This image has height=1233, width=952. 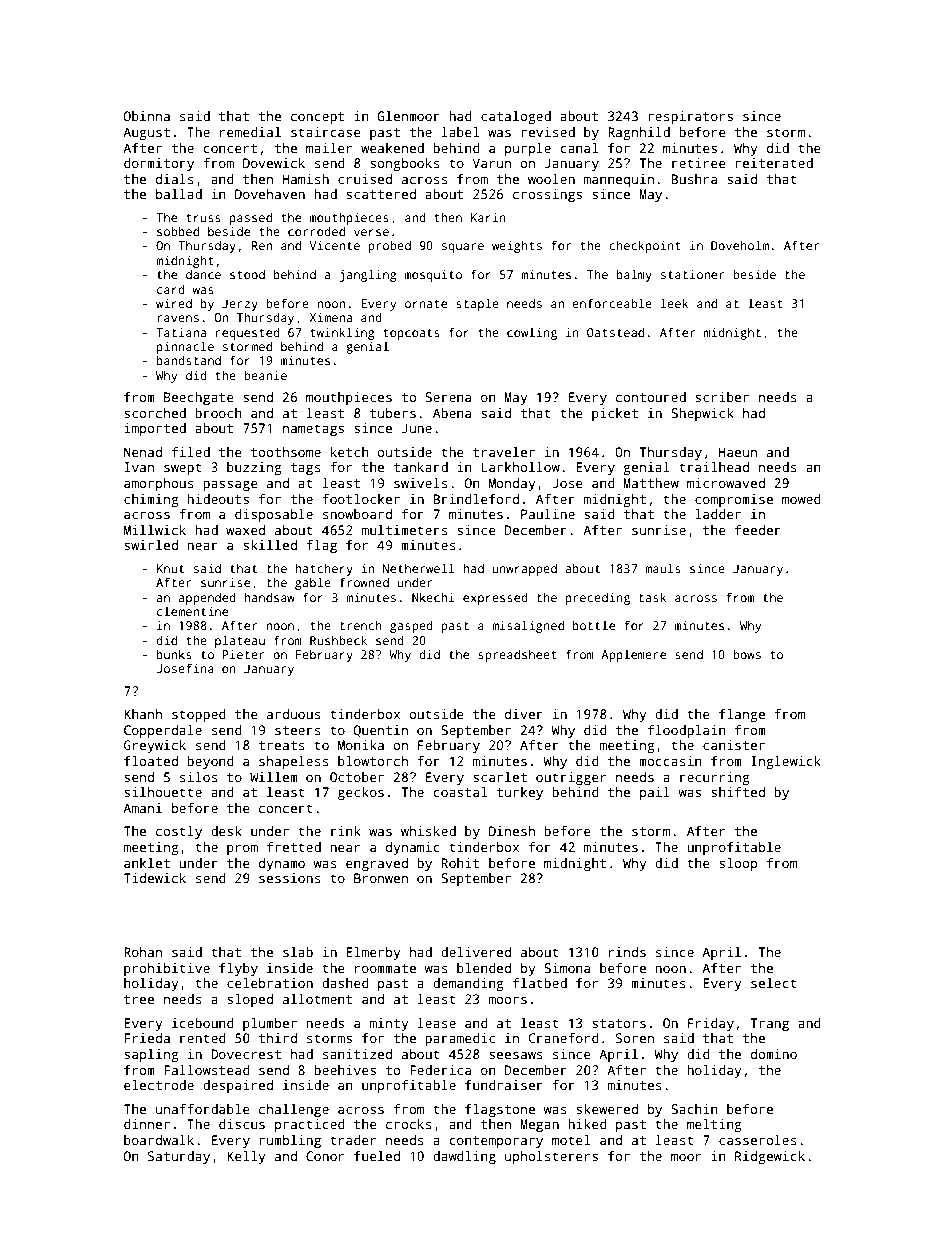 What do you see at coordinates (738, 864) in the image?
I see `sloop` at bounding box center [738, 864].
